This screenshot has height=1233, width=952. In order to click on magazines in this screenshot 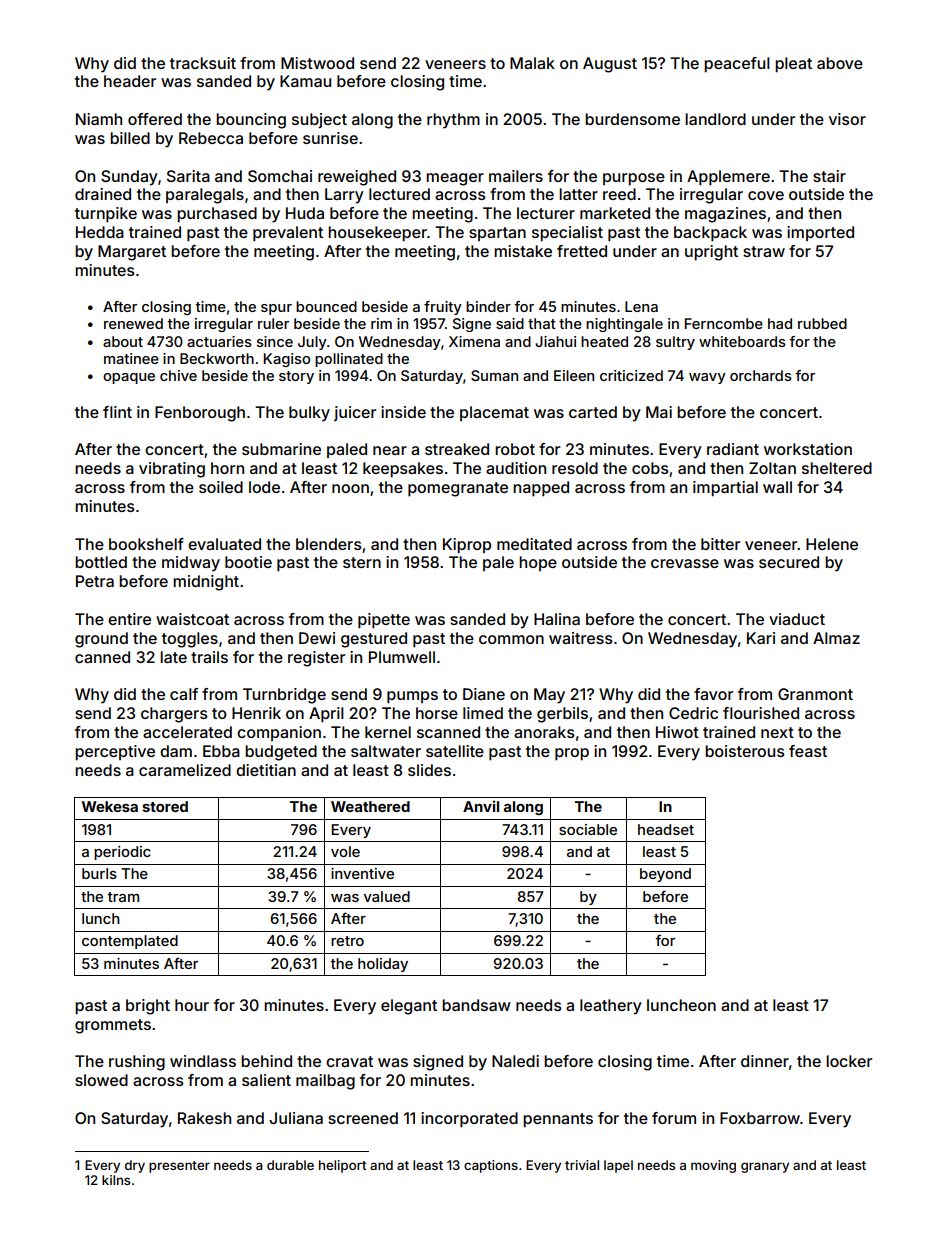, I will do `click(725, 215)`.
